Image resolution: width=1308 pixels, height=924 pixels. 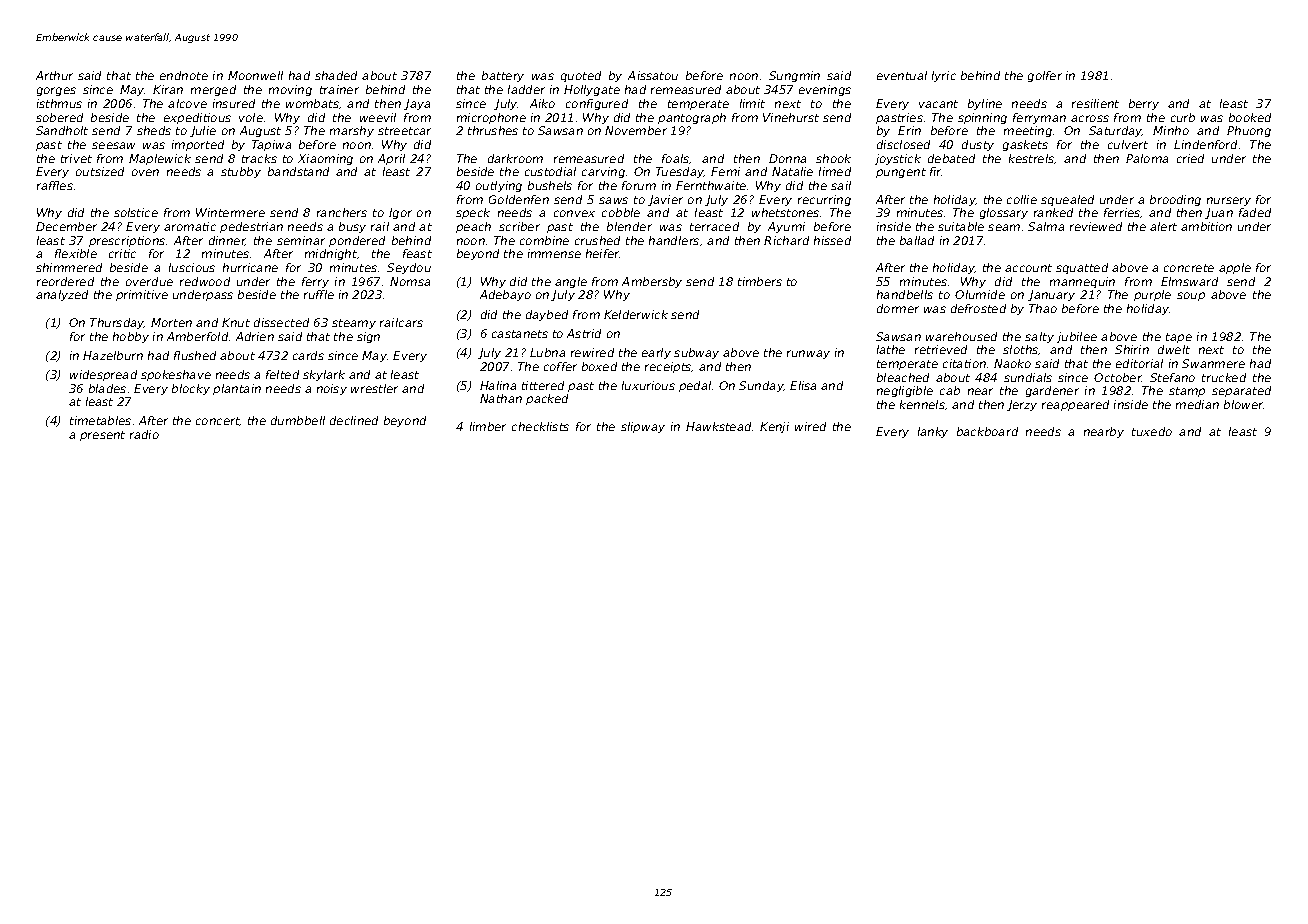 I want to click on Ayumi, so click(x=786, y=227).
